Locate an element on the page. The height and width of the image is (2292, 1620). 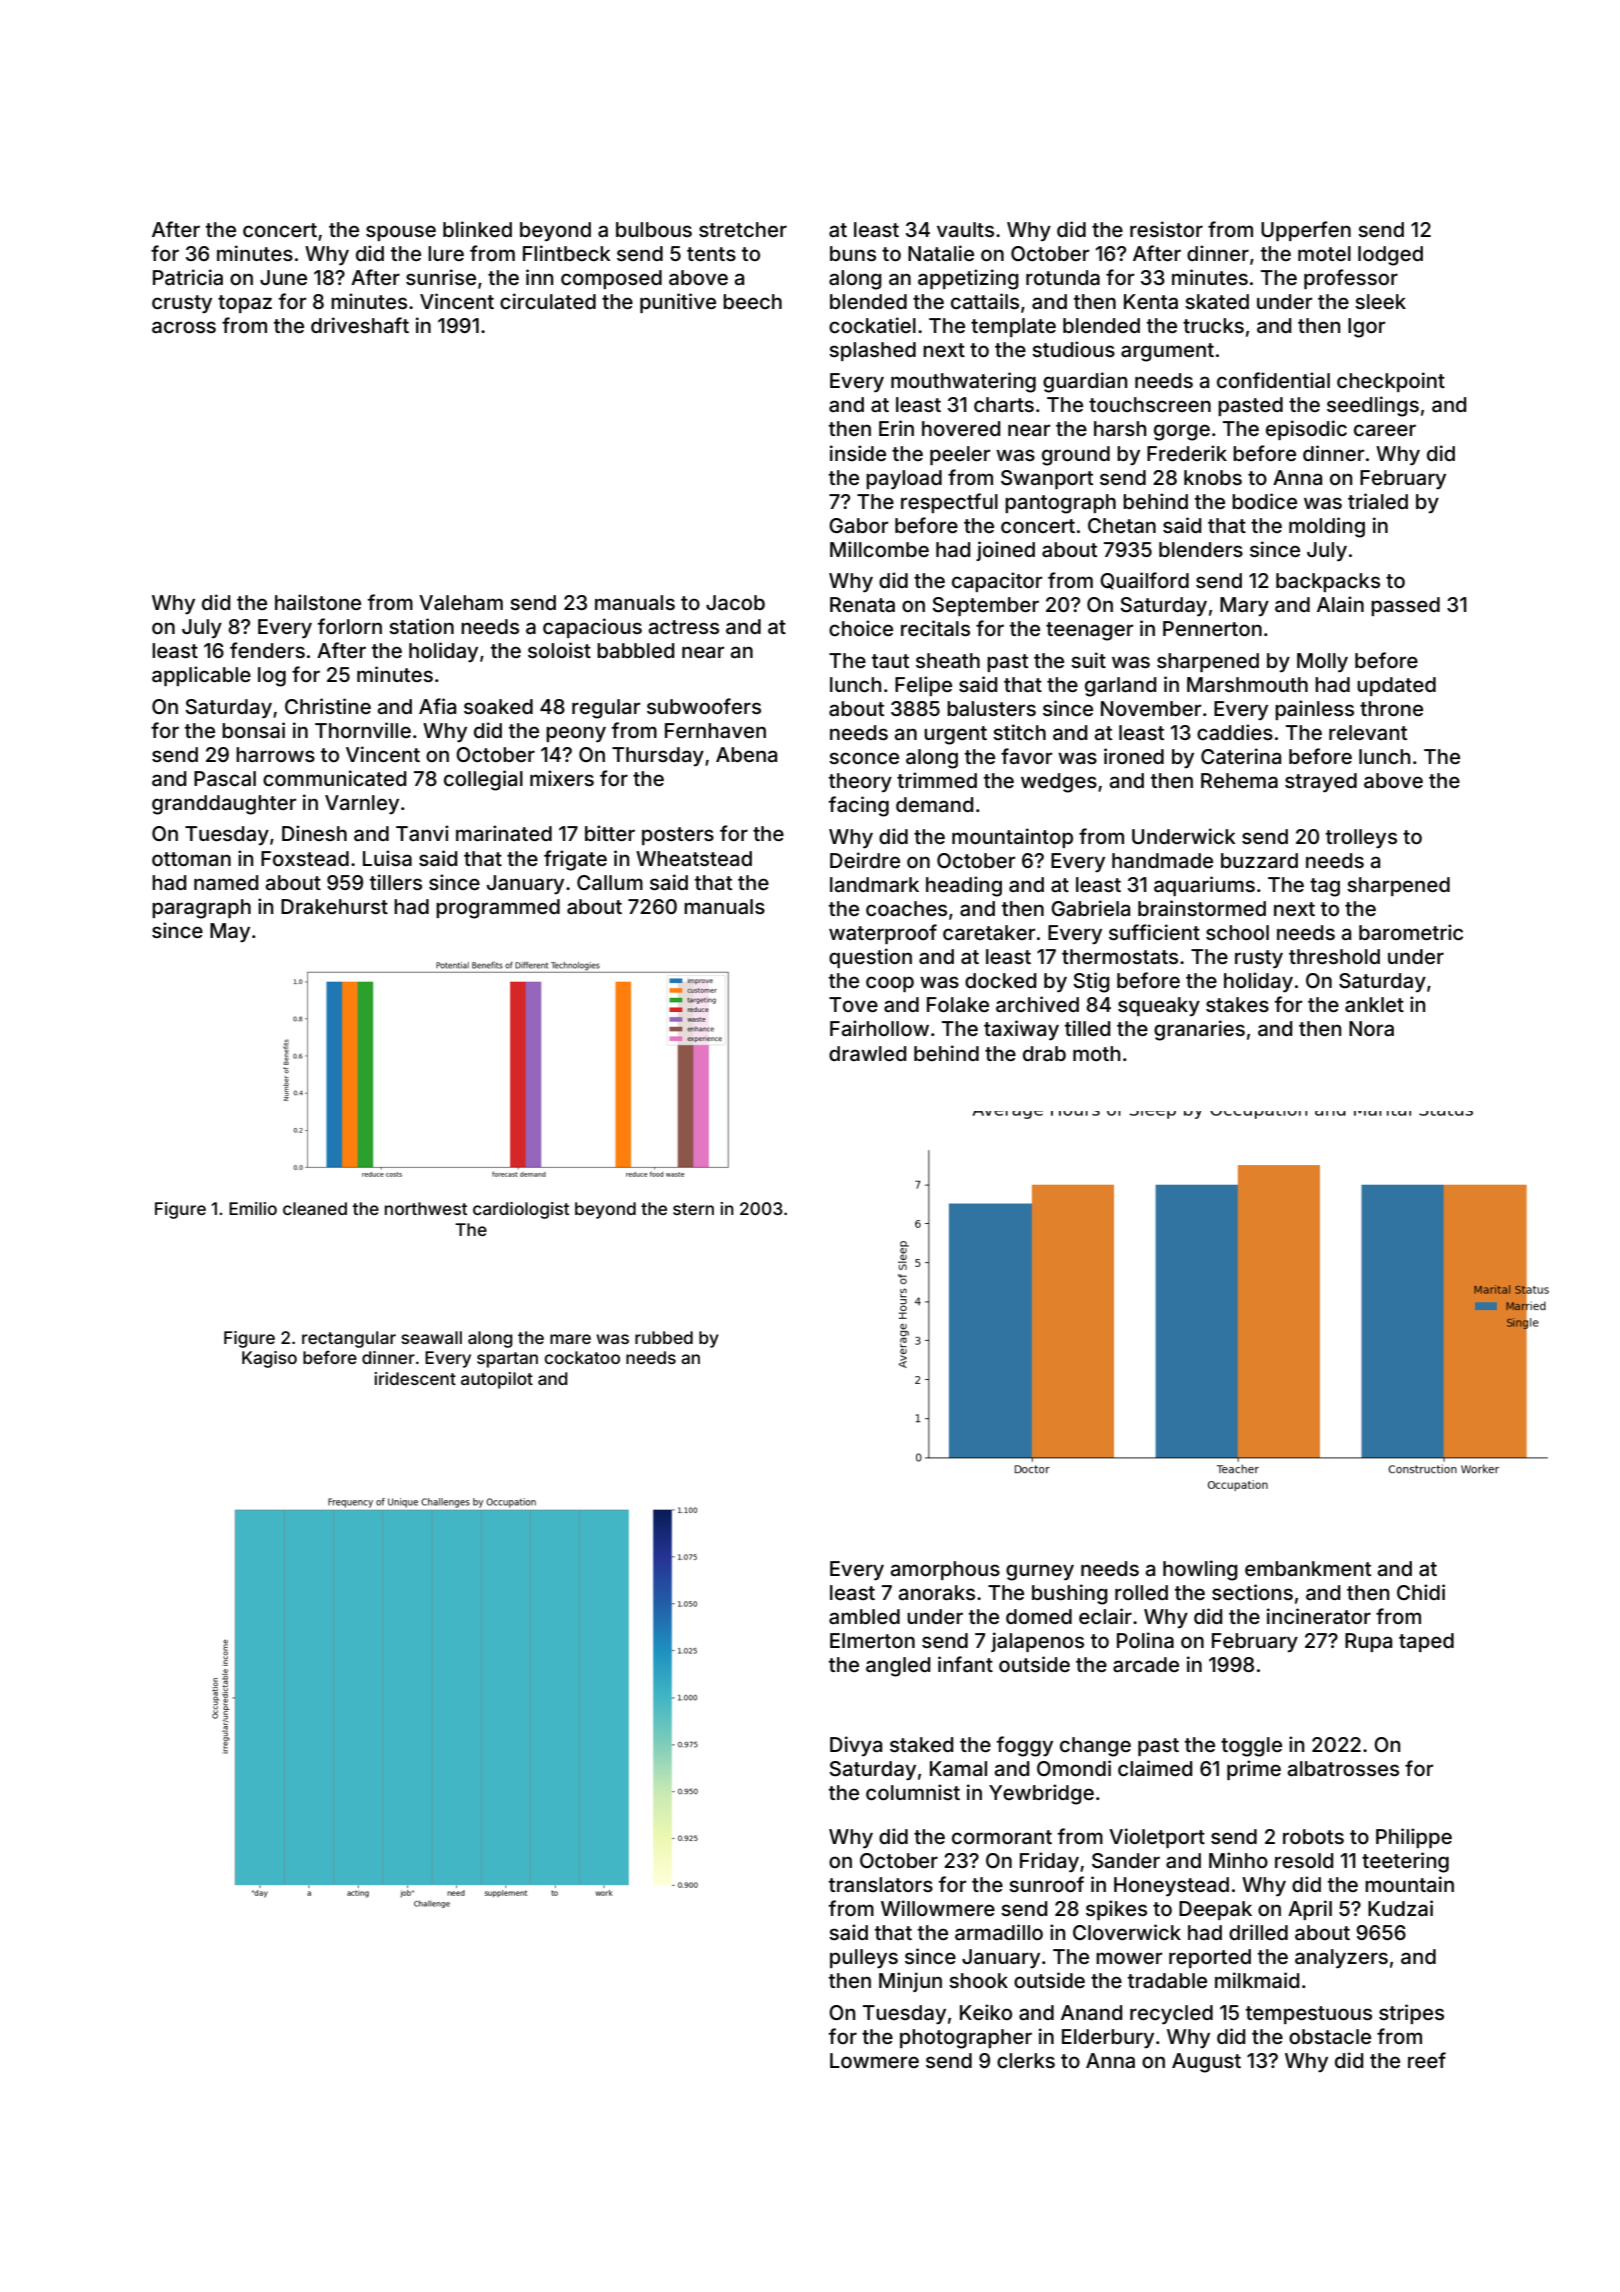
driveshaft is located at coordinates (360, 325).
